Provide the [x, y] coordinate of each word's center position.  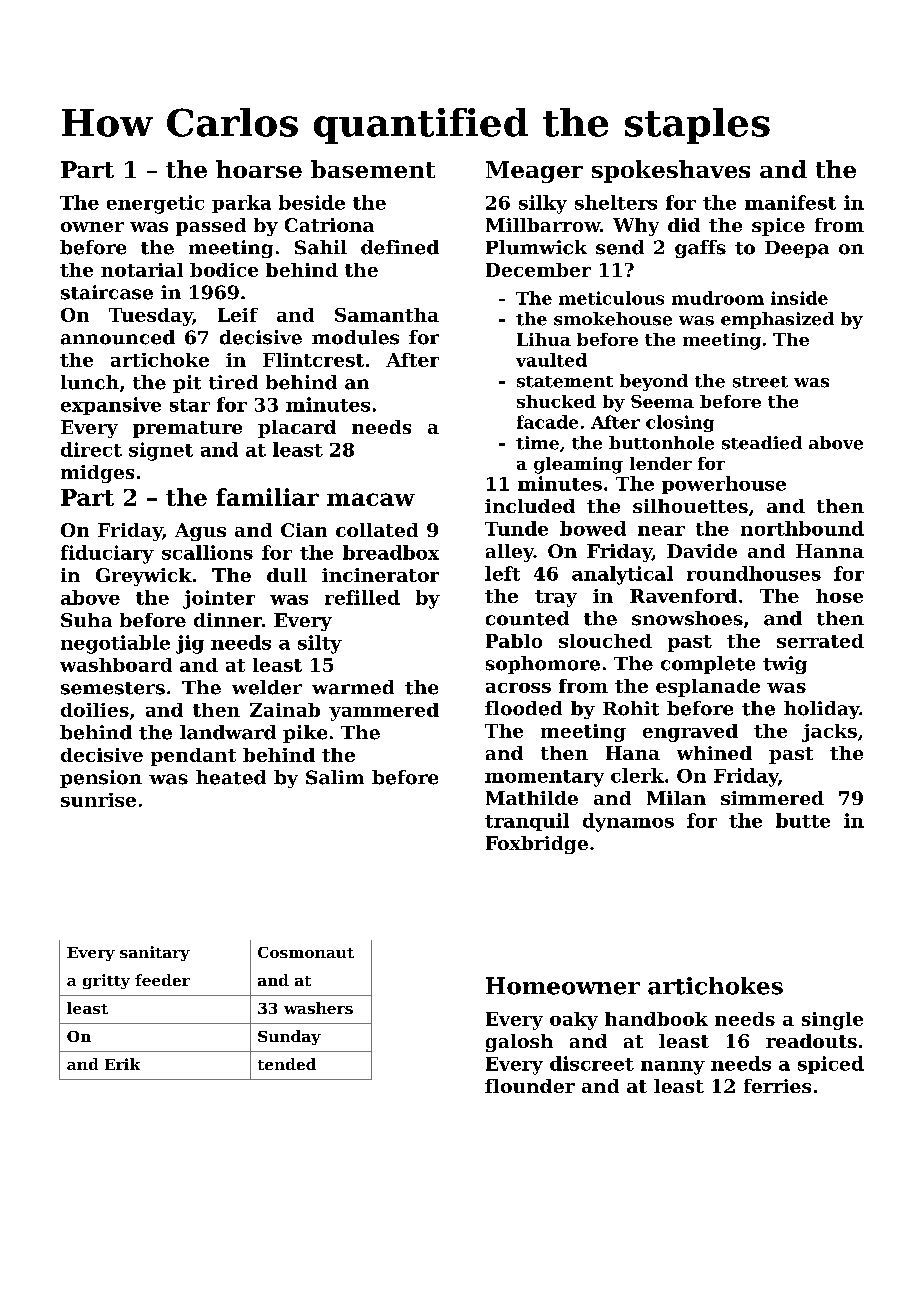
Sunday [289, 1037]
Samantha [387, 315]
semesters [113, 688]
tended [287, 1064]
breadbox [391, 552]
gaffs [700, 249]
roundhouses [754, 573]
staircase [107, 292]
